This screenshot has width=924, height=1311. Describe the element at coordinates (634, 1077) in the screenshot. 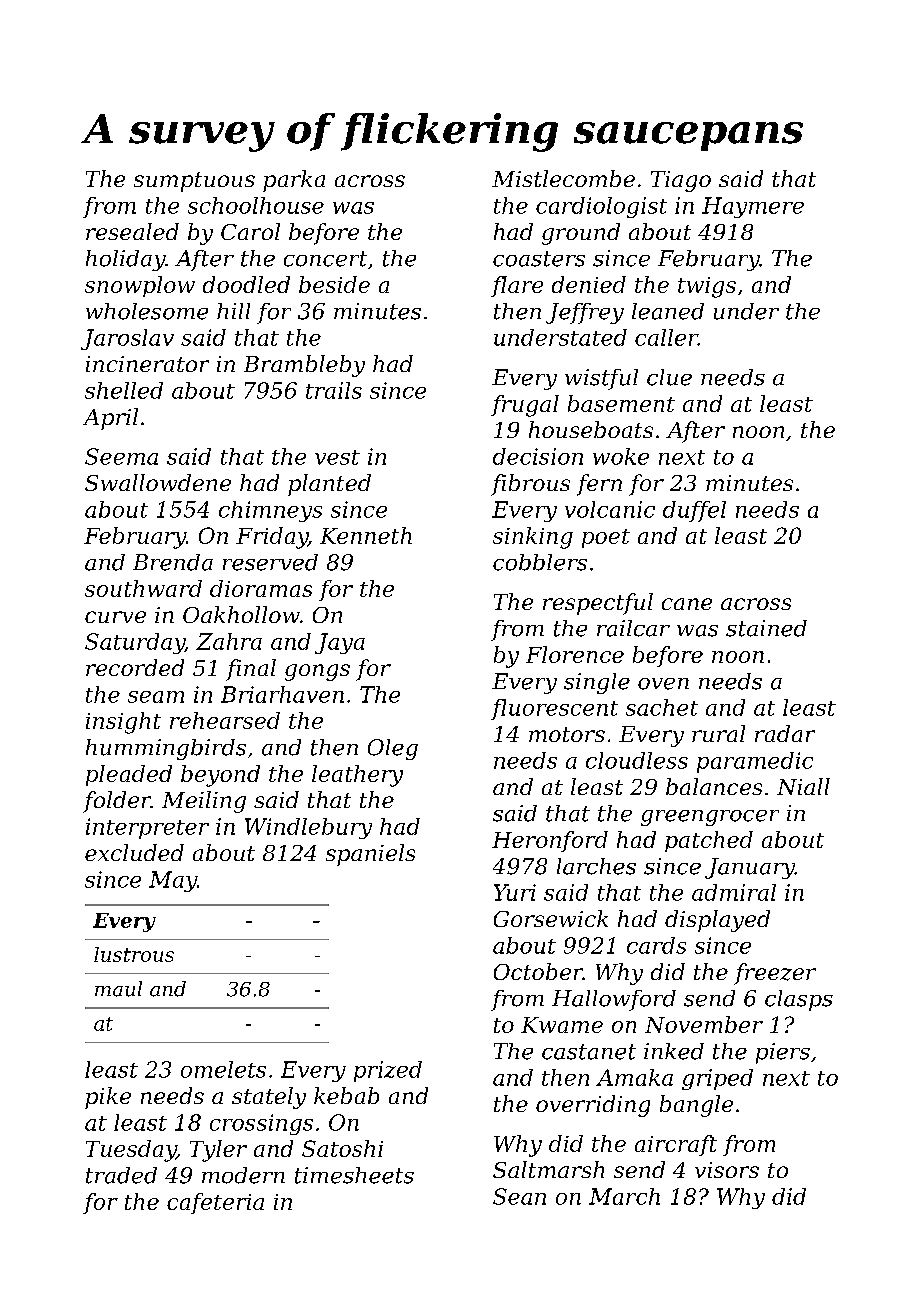

I see `Amaka` at that location.
